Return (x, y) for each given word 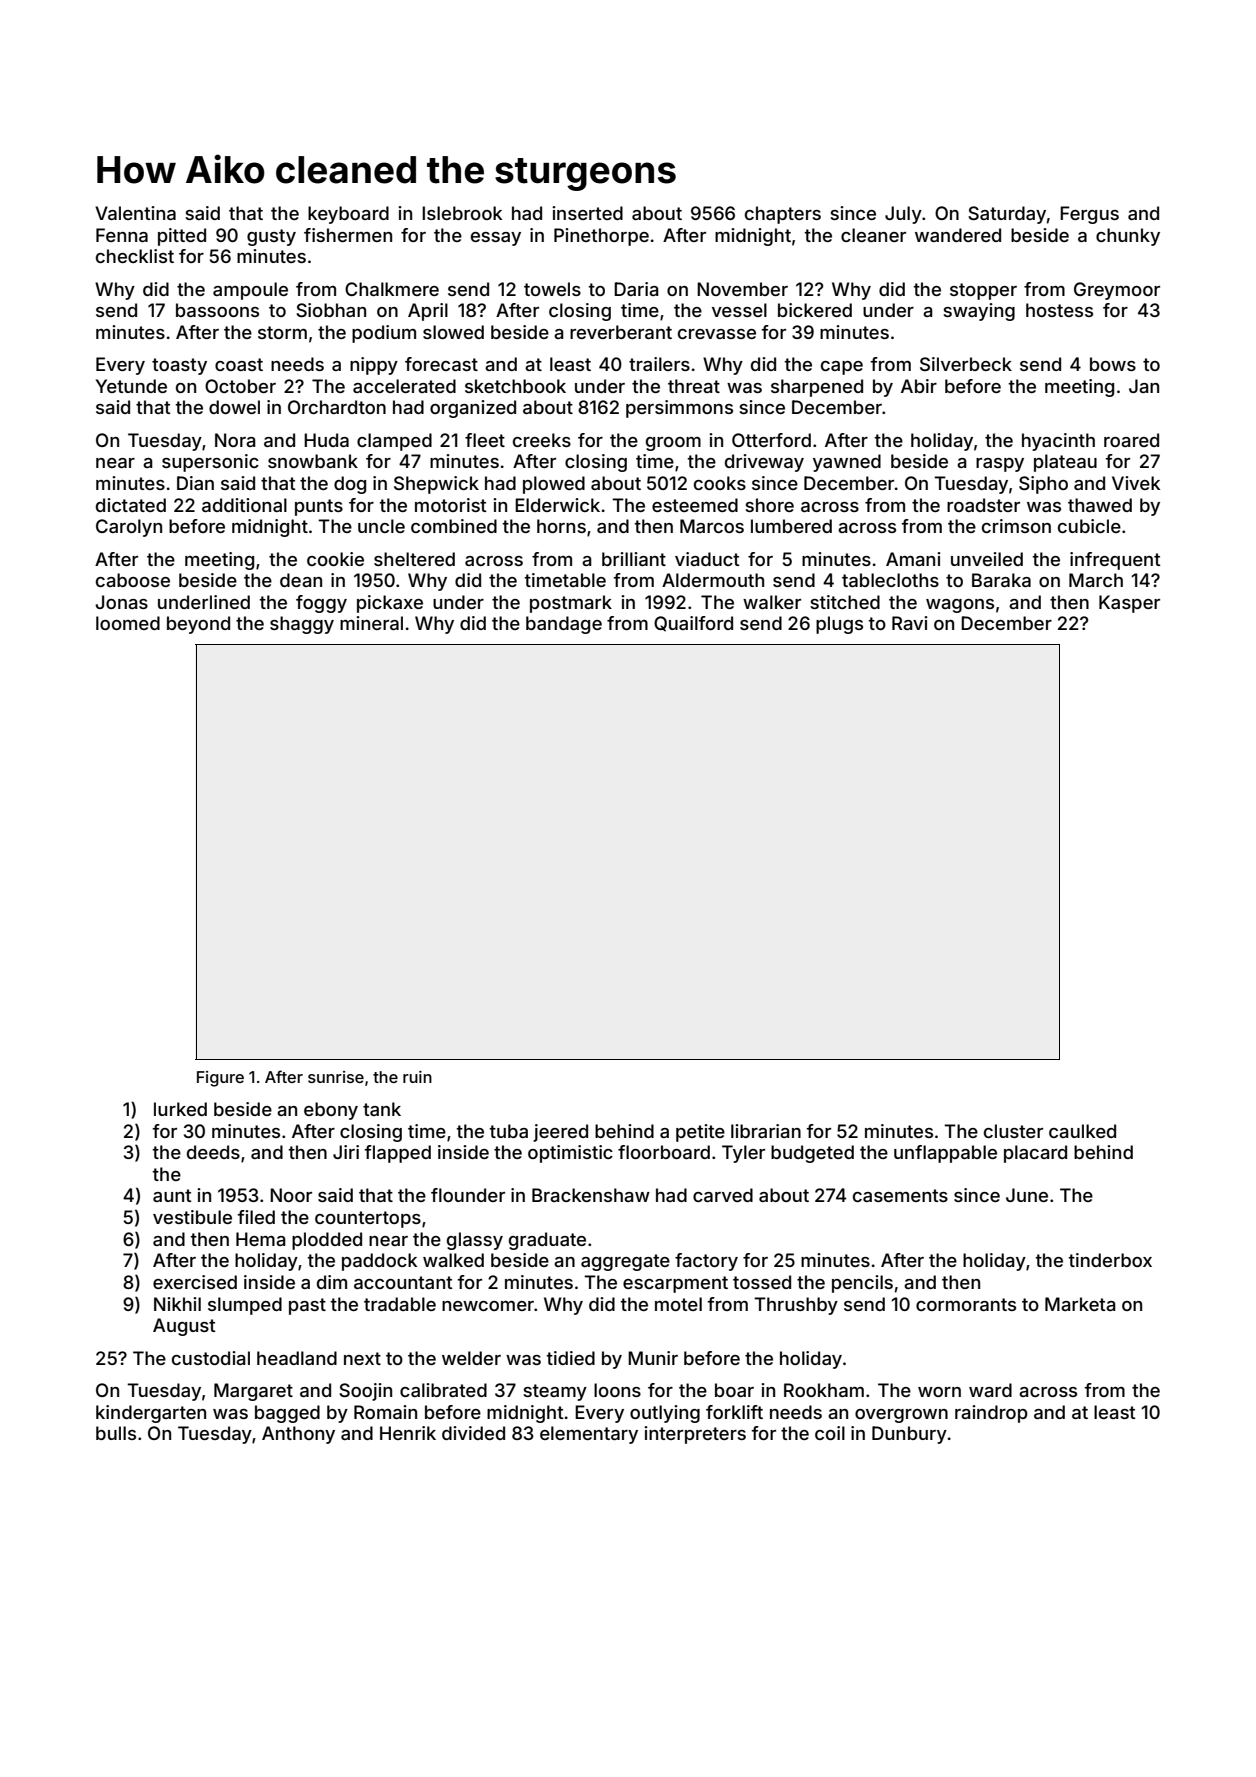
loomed (128, 623)
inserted (587, 213)
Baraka (1001, 580)
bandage (564, 625)
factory (706, 1262)
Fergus (1089, 215)
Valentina (135, 213)
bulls (116, 1433)
